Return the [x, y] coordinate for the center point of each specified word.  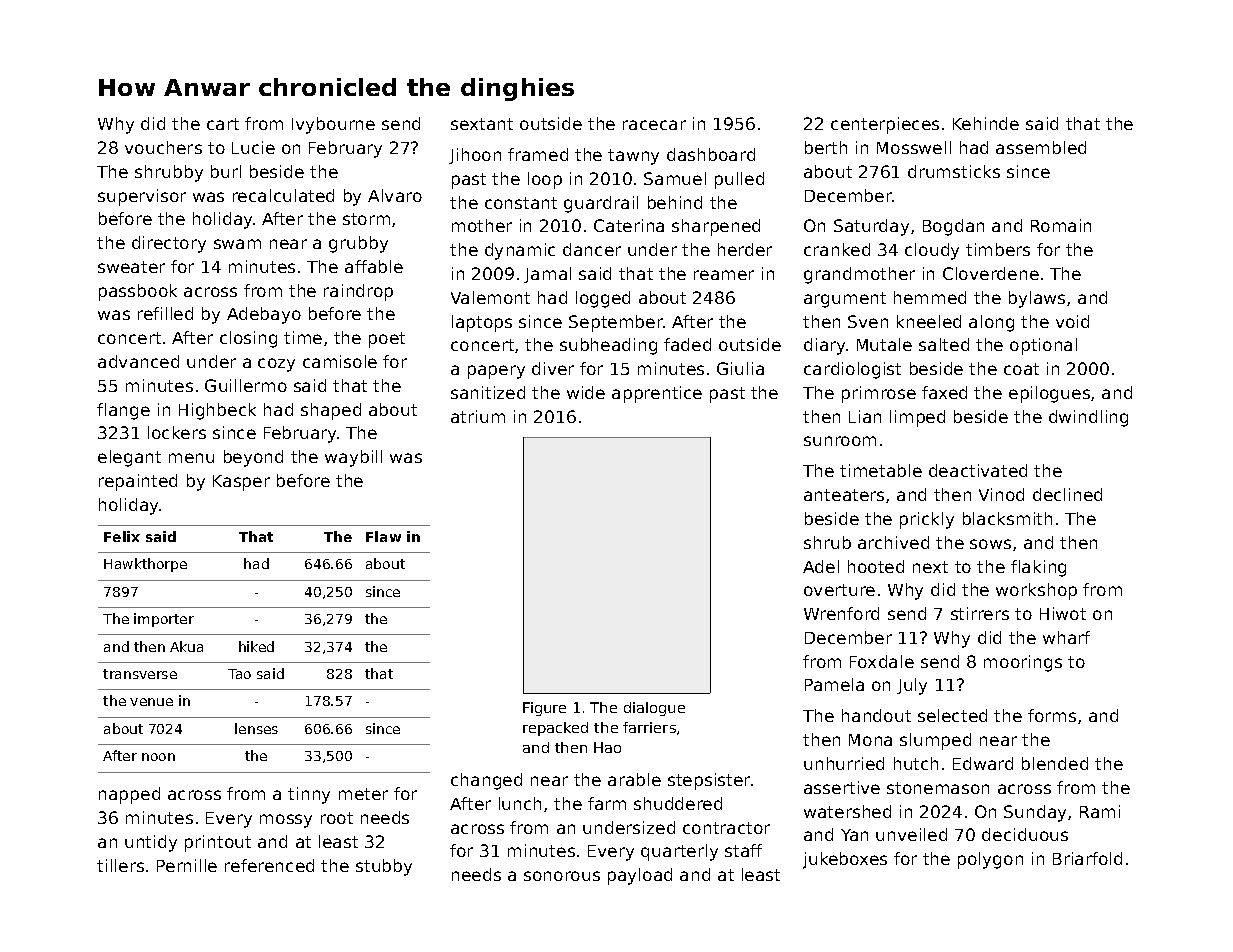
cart [223, 124]
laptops [482, 323]
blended [1055, 763]
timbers [998, 249]
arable [634, 779]
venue [151, 702]
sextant [482, 124]
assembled [1041, 147]
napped [129, 795]
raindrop [358, 292]
